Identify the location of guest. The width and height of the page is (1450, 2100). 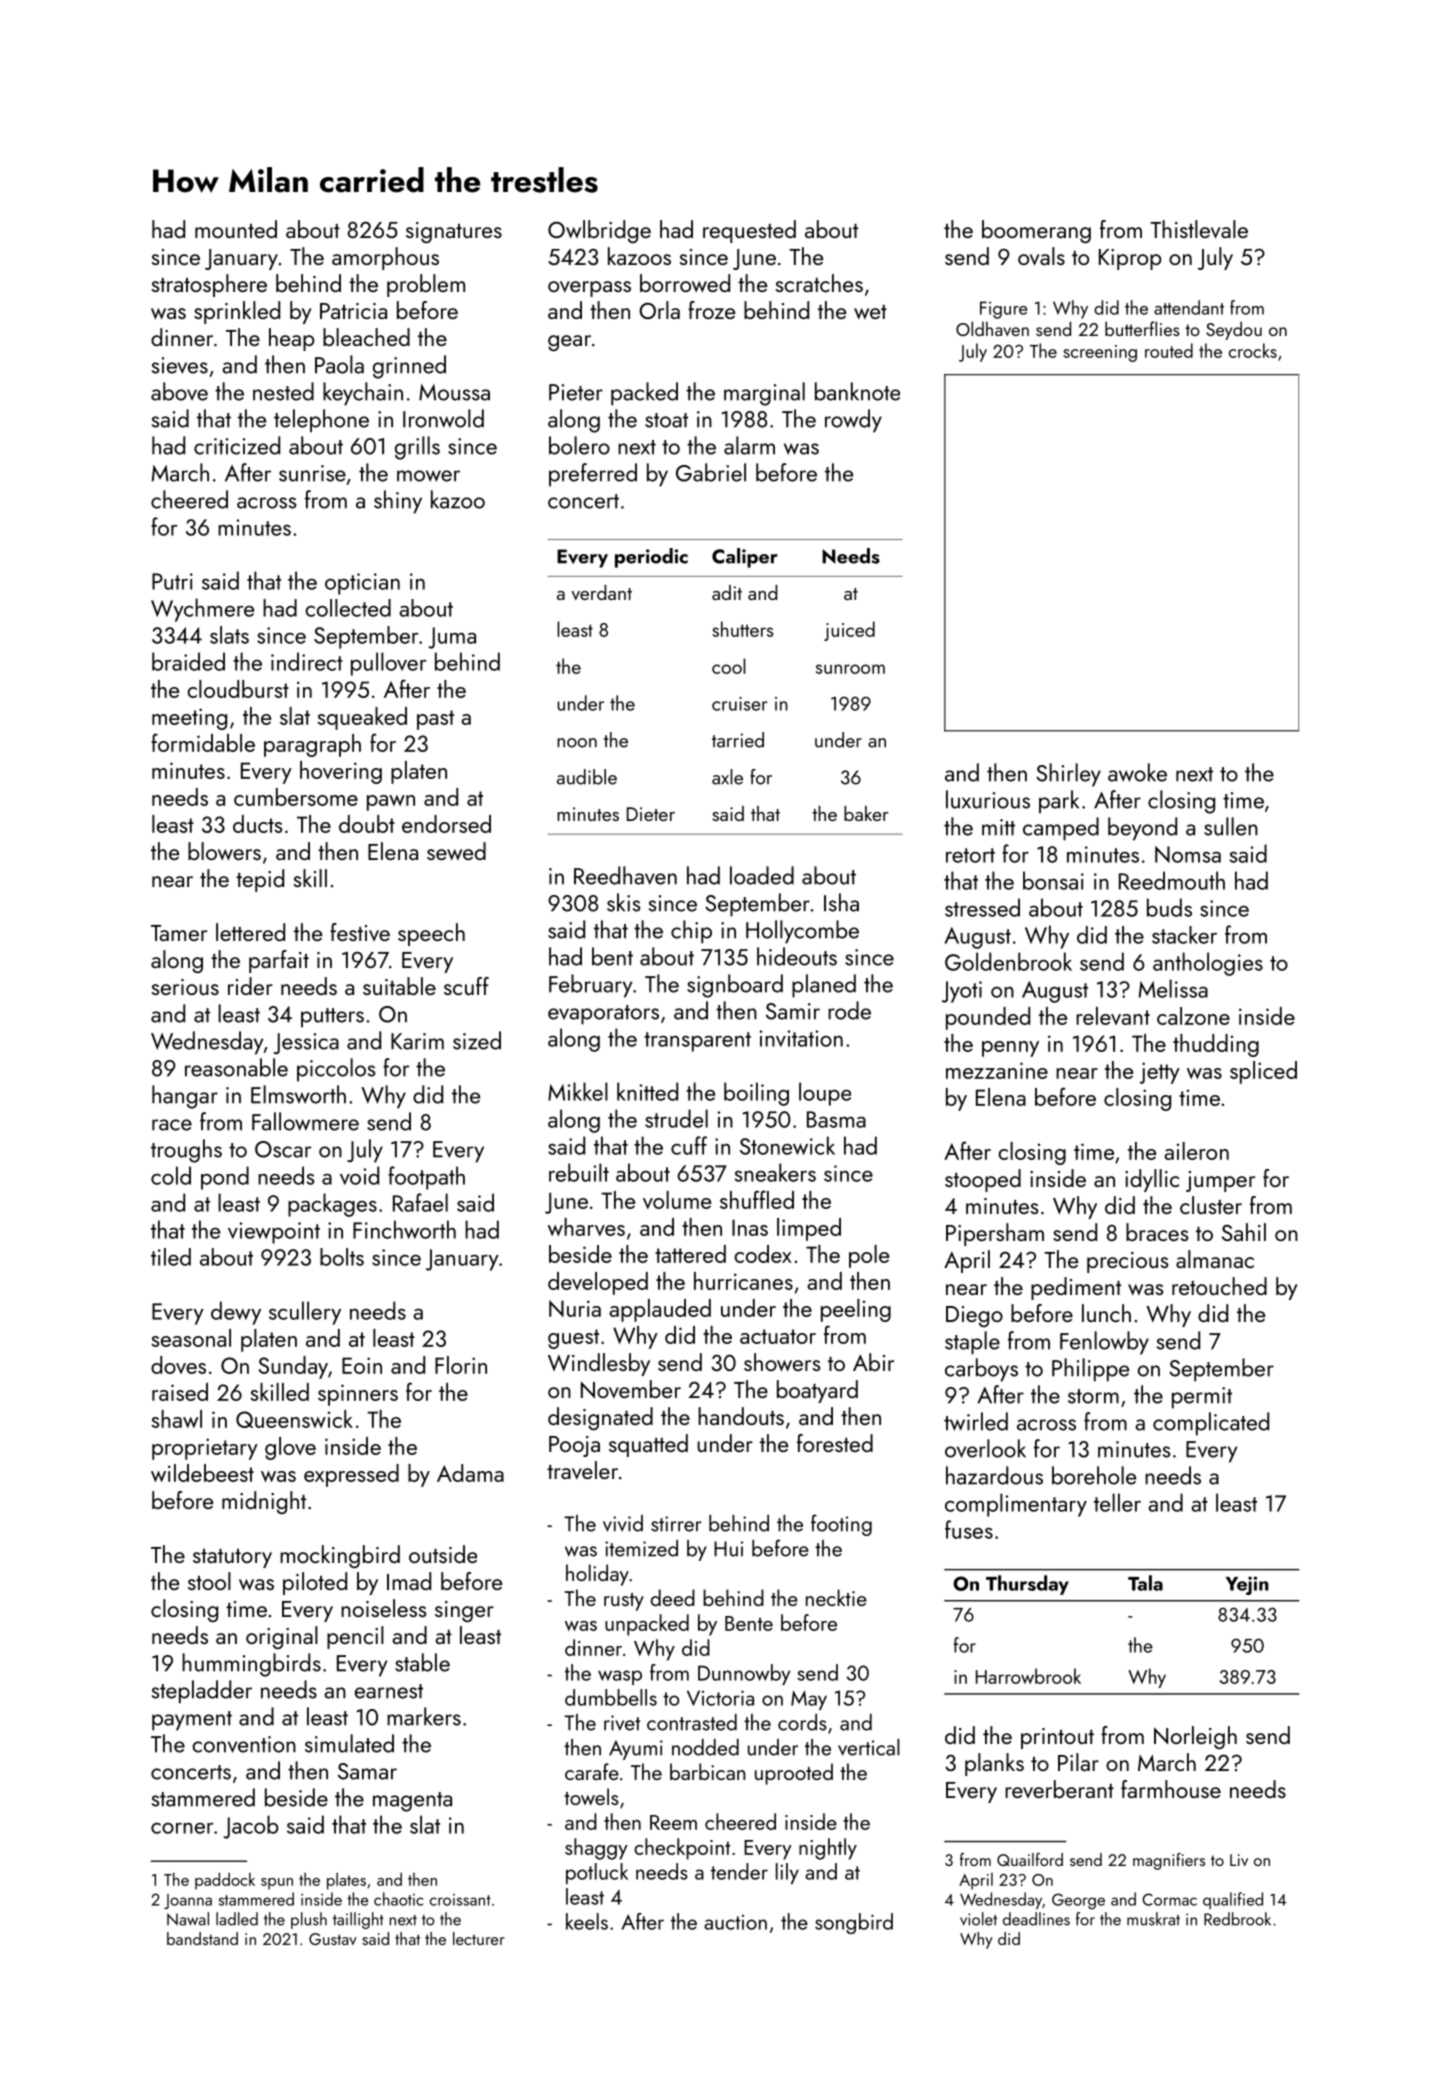
(573, 1339).
